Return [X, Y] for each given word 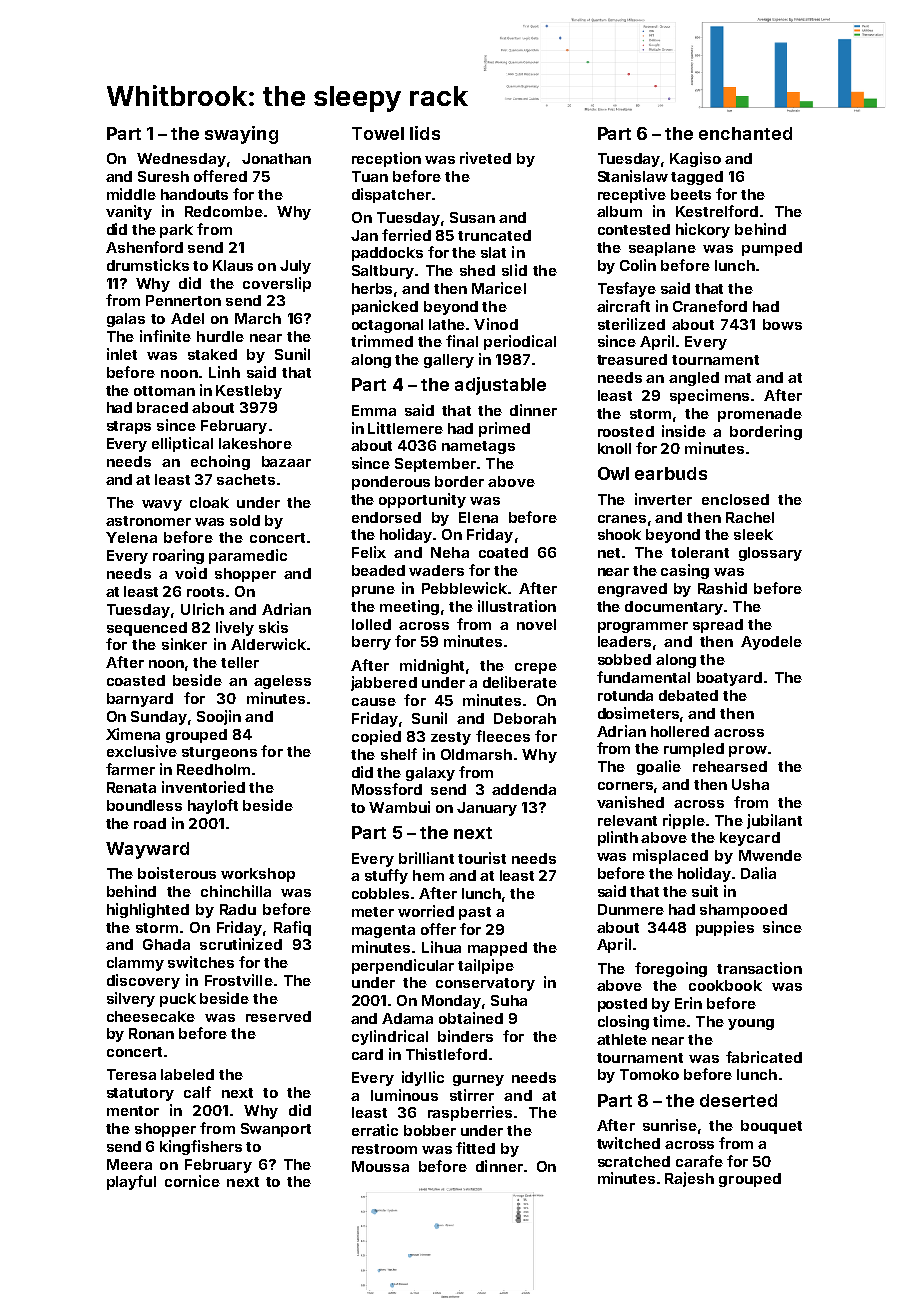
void [191, 573]
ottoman [164, 391]
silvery [131, 999]
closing [623, 1022]
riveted [485, 158]
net [609, 553]
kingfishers [201, 1147]
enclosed [735, 499]
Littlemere [405, 428]
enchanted [745, 133]
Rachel [750, 517]
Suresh [163, 176]
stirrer [472, 1095]
